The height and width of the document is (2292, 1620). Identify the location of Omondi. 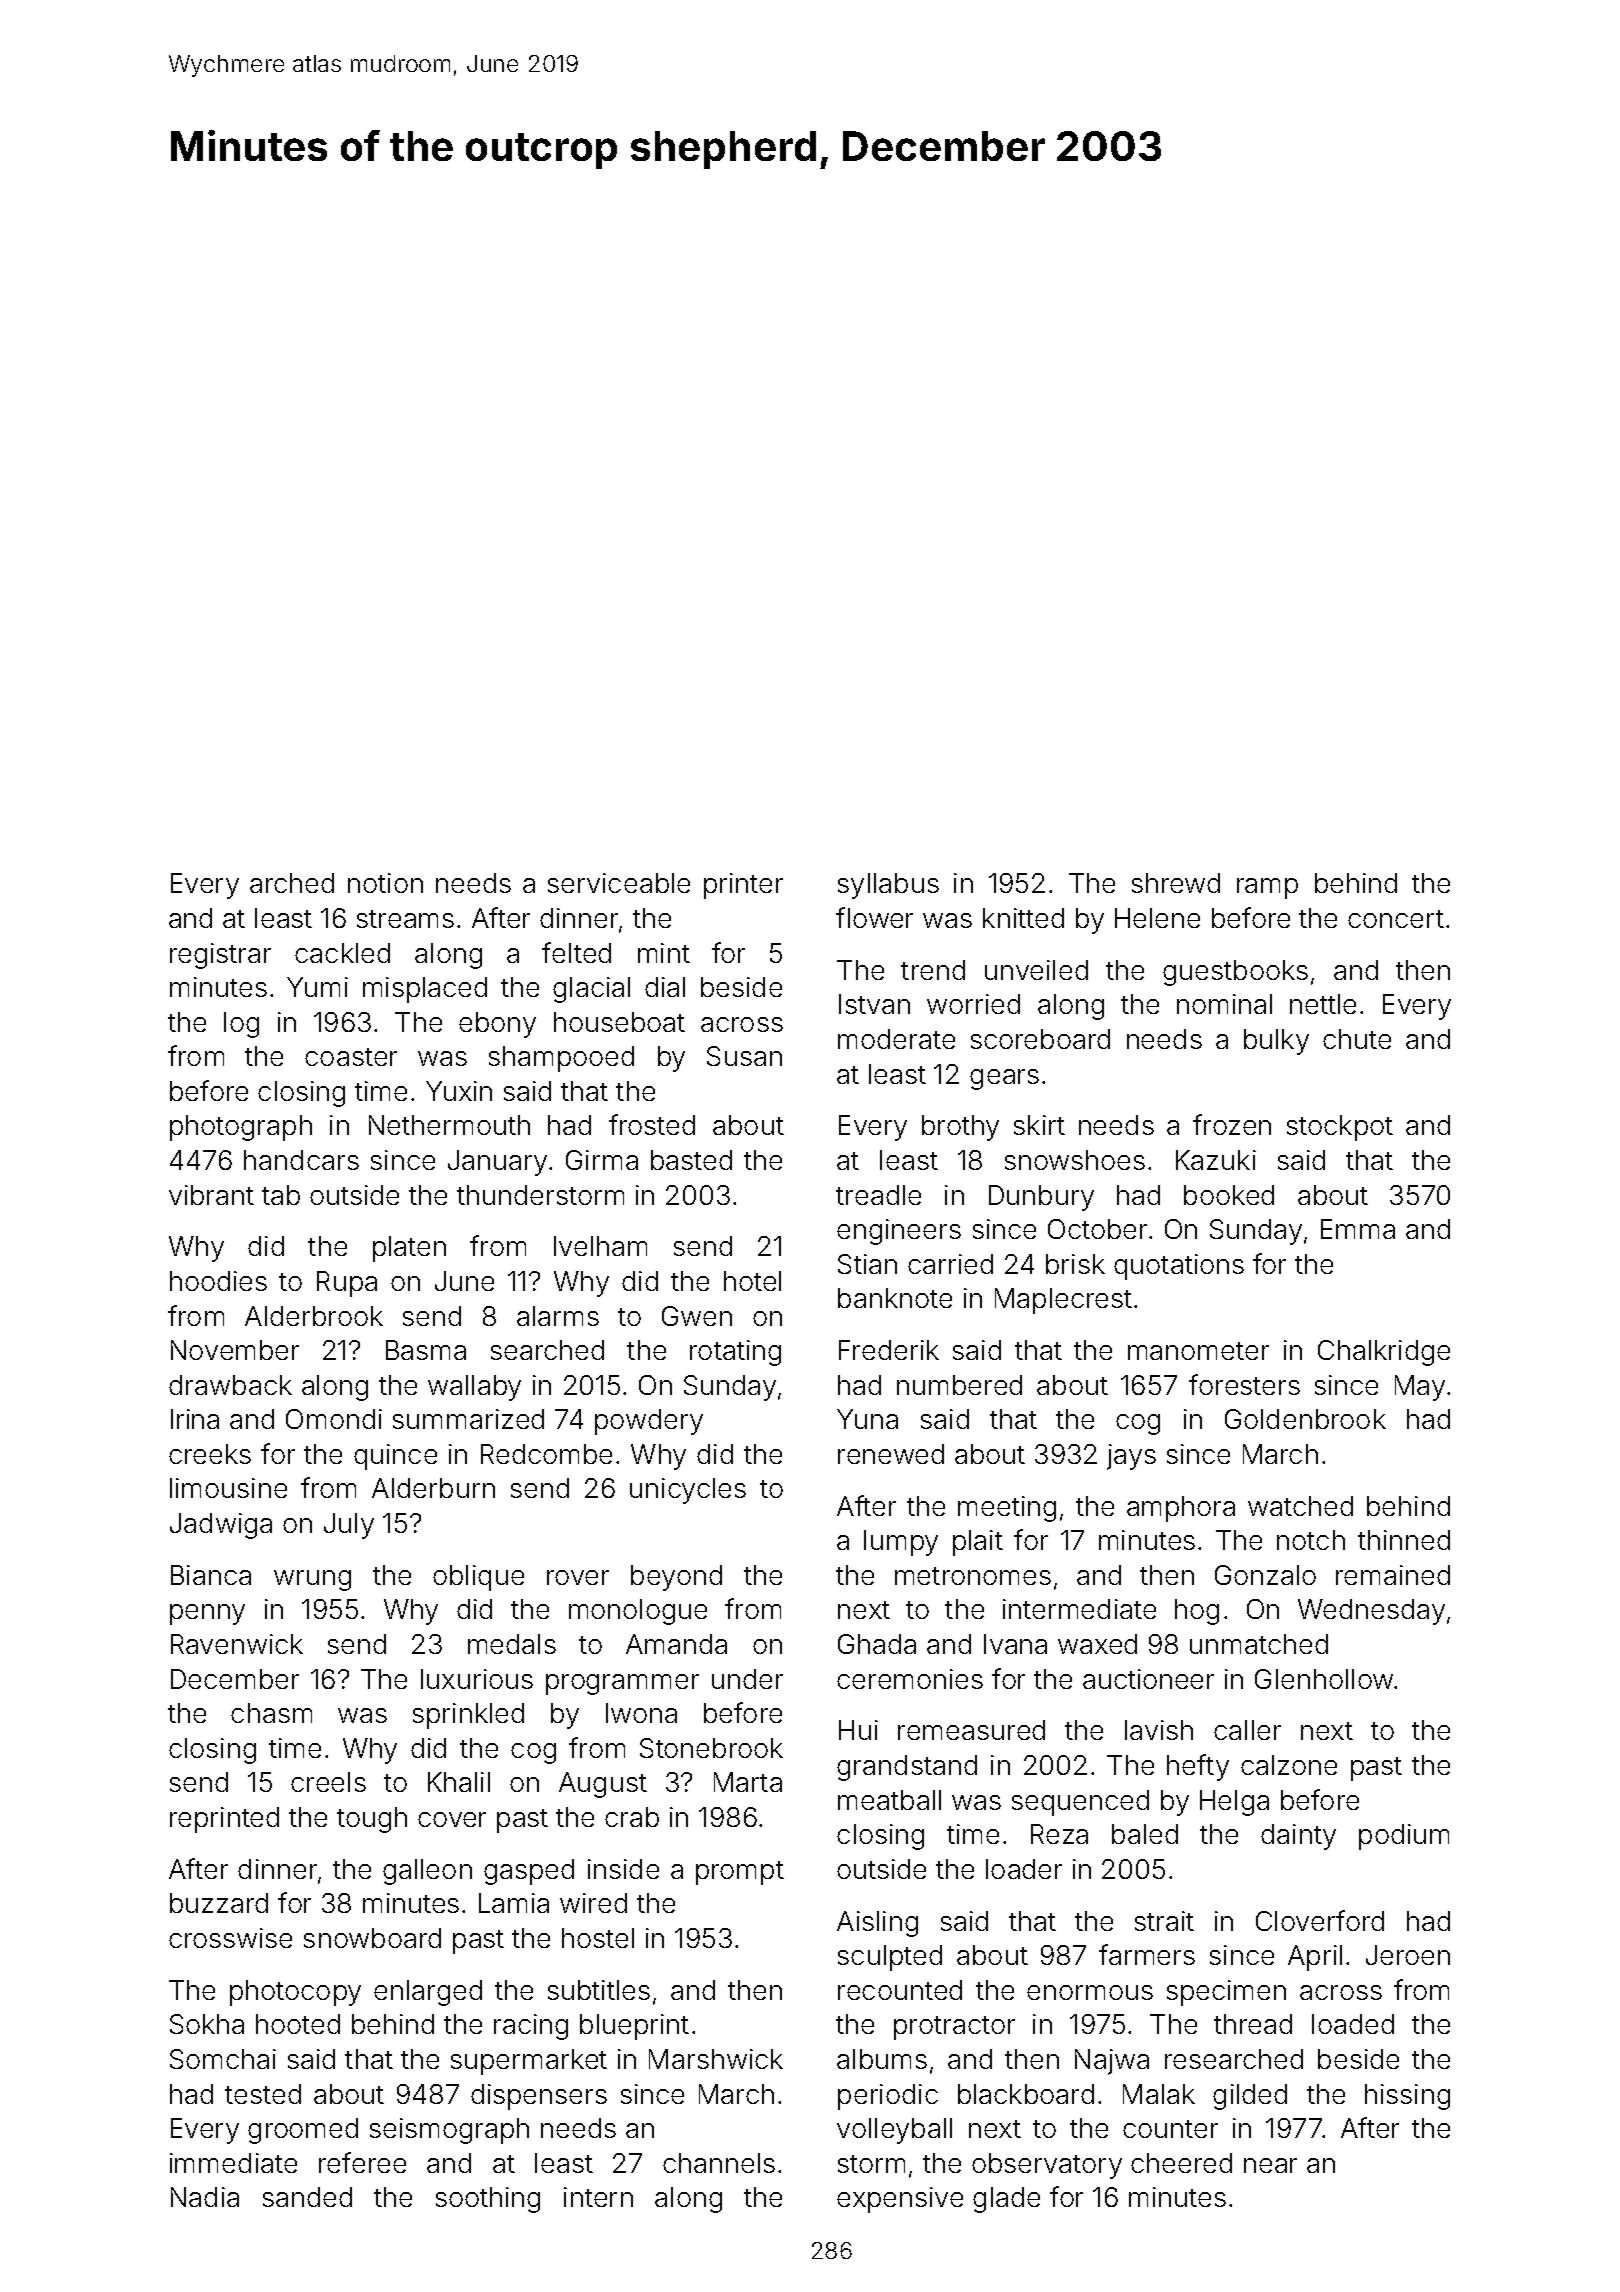
(334, 1419).
